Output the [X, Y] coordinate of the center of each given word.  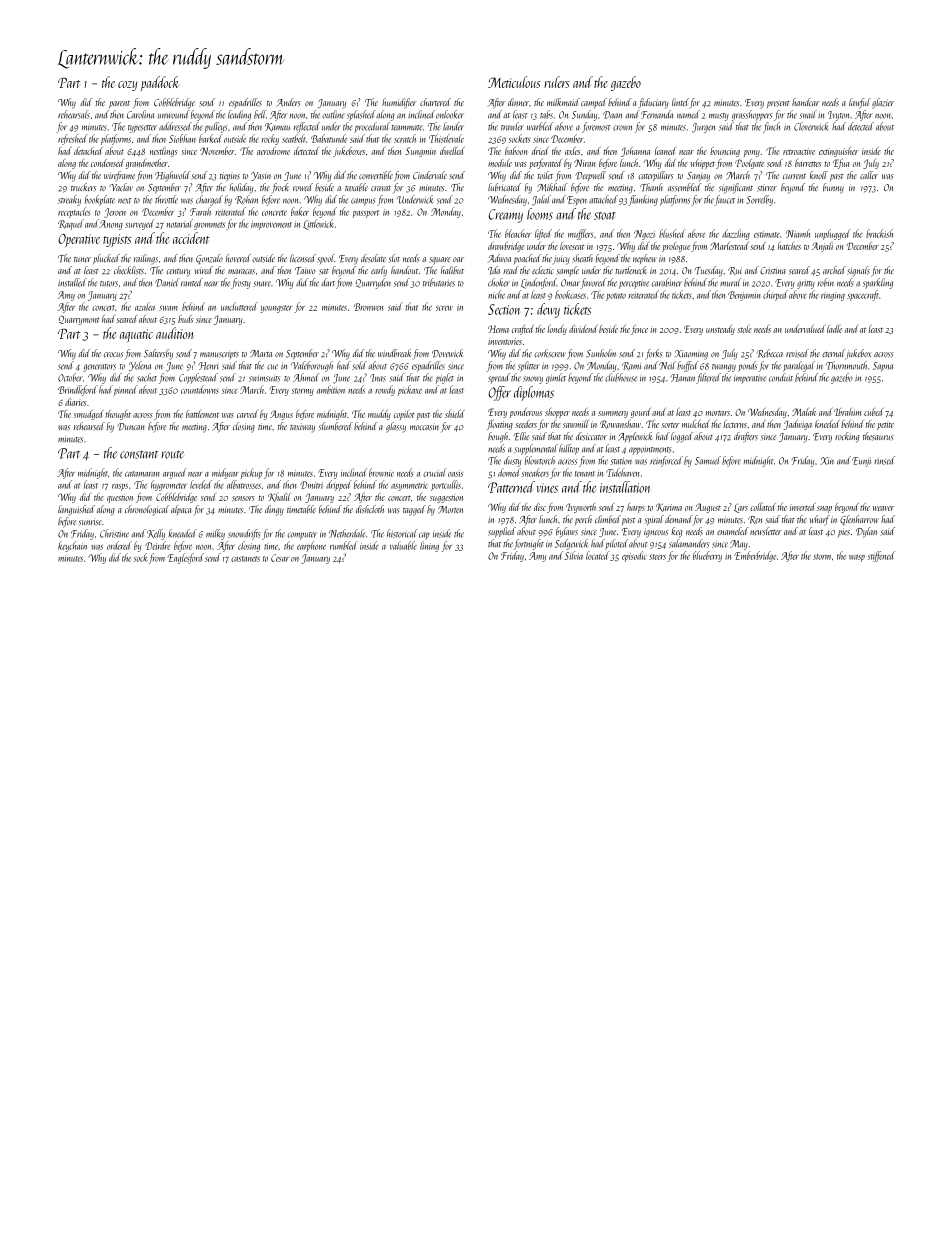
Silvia [573, 555]
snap [824, 509]
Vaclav [121, 187]
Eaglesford [186, 558]
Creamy [505, 216]
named [688, 114]
